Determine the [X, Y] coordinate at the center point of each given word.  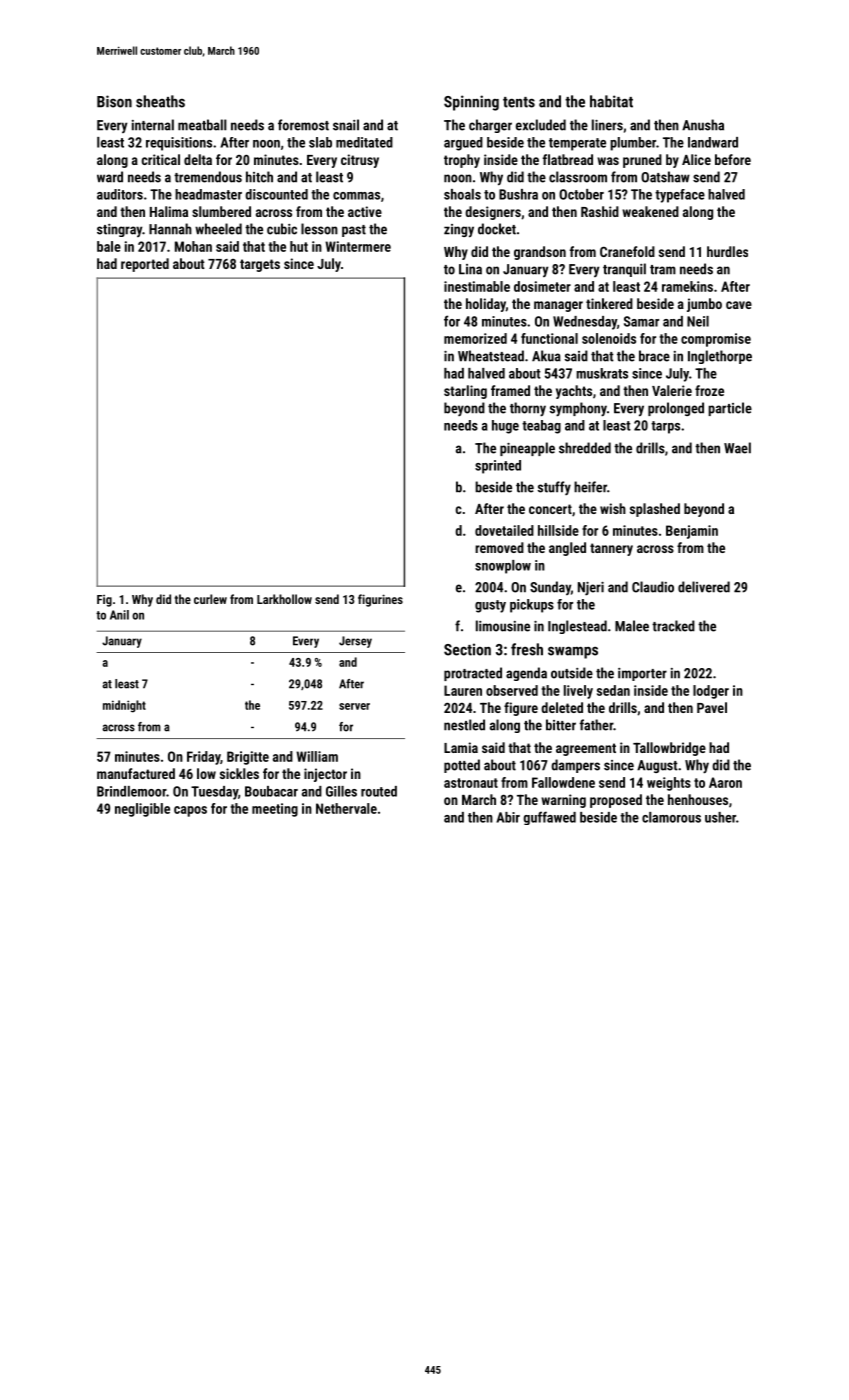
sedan [613, 690]
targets [260, 265]
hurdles [727, 251]
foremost [303, 125]
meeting [275, 810]
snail [346, 125]
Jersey [355, 642]
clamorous [671, 817]
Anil [119, 615]
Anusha [703, 125]
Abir [508, 817]
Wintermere [358, 246]
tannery [611, 549]
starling [465, 392]
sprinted [498, 467]
